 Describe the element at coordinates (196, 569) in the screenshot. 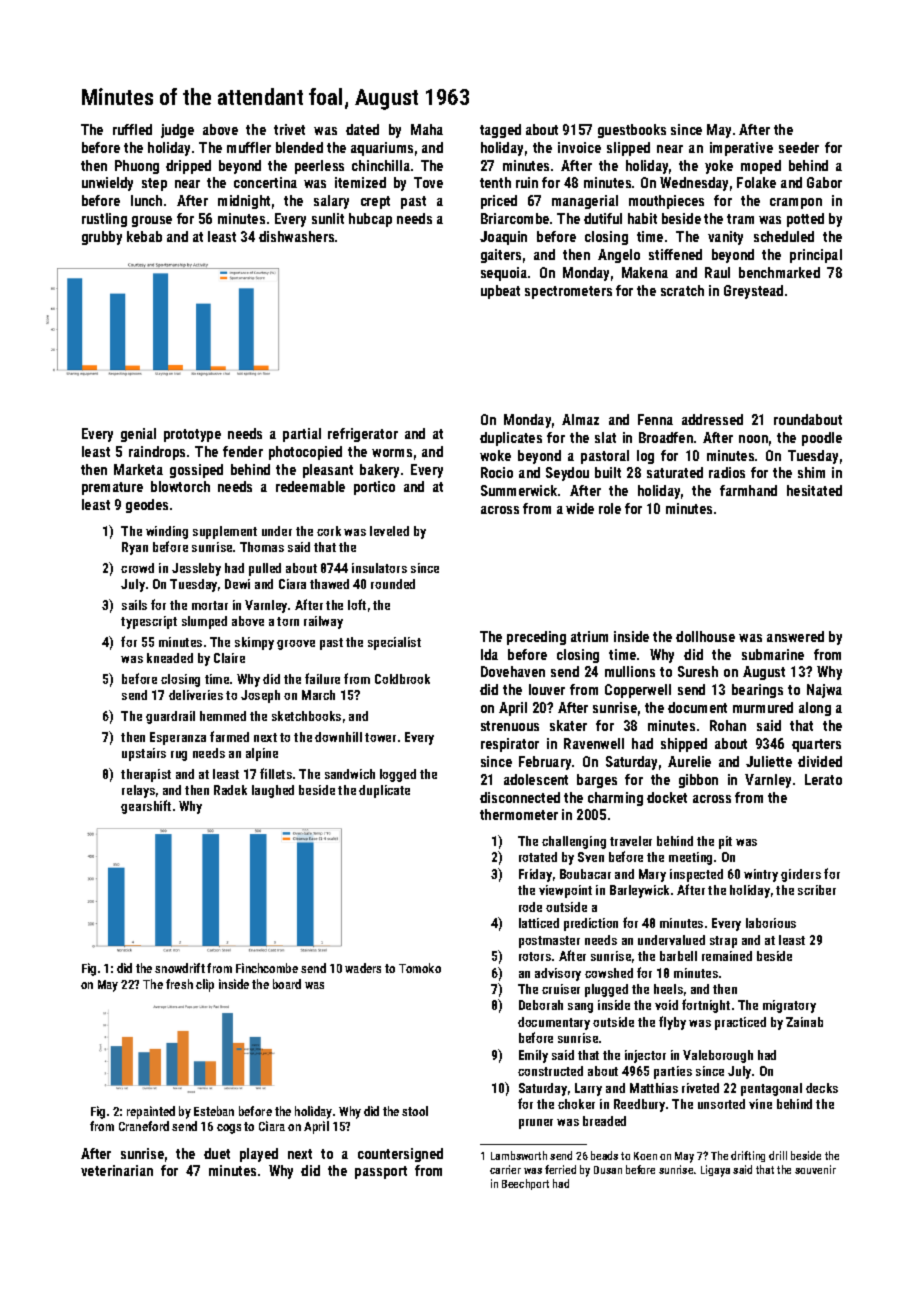

I see `Jessleby` at that location.
